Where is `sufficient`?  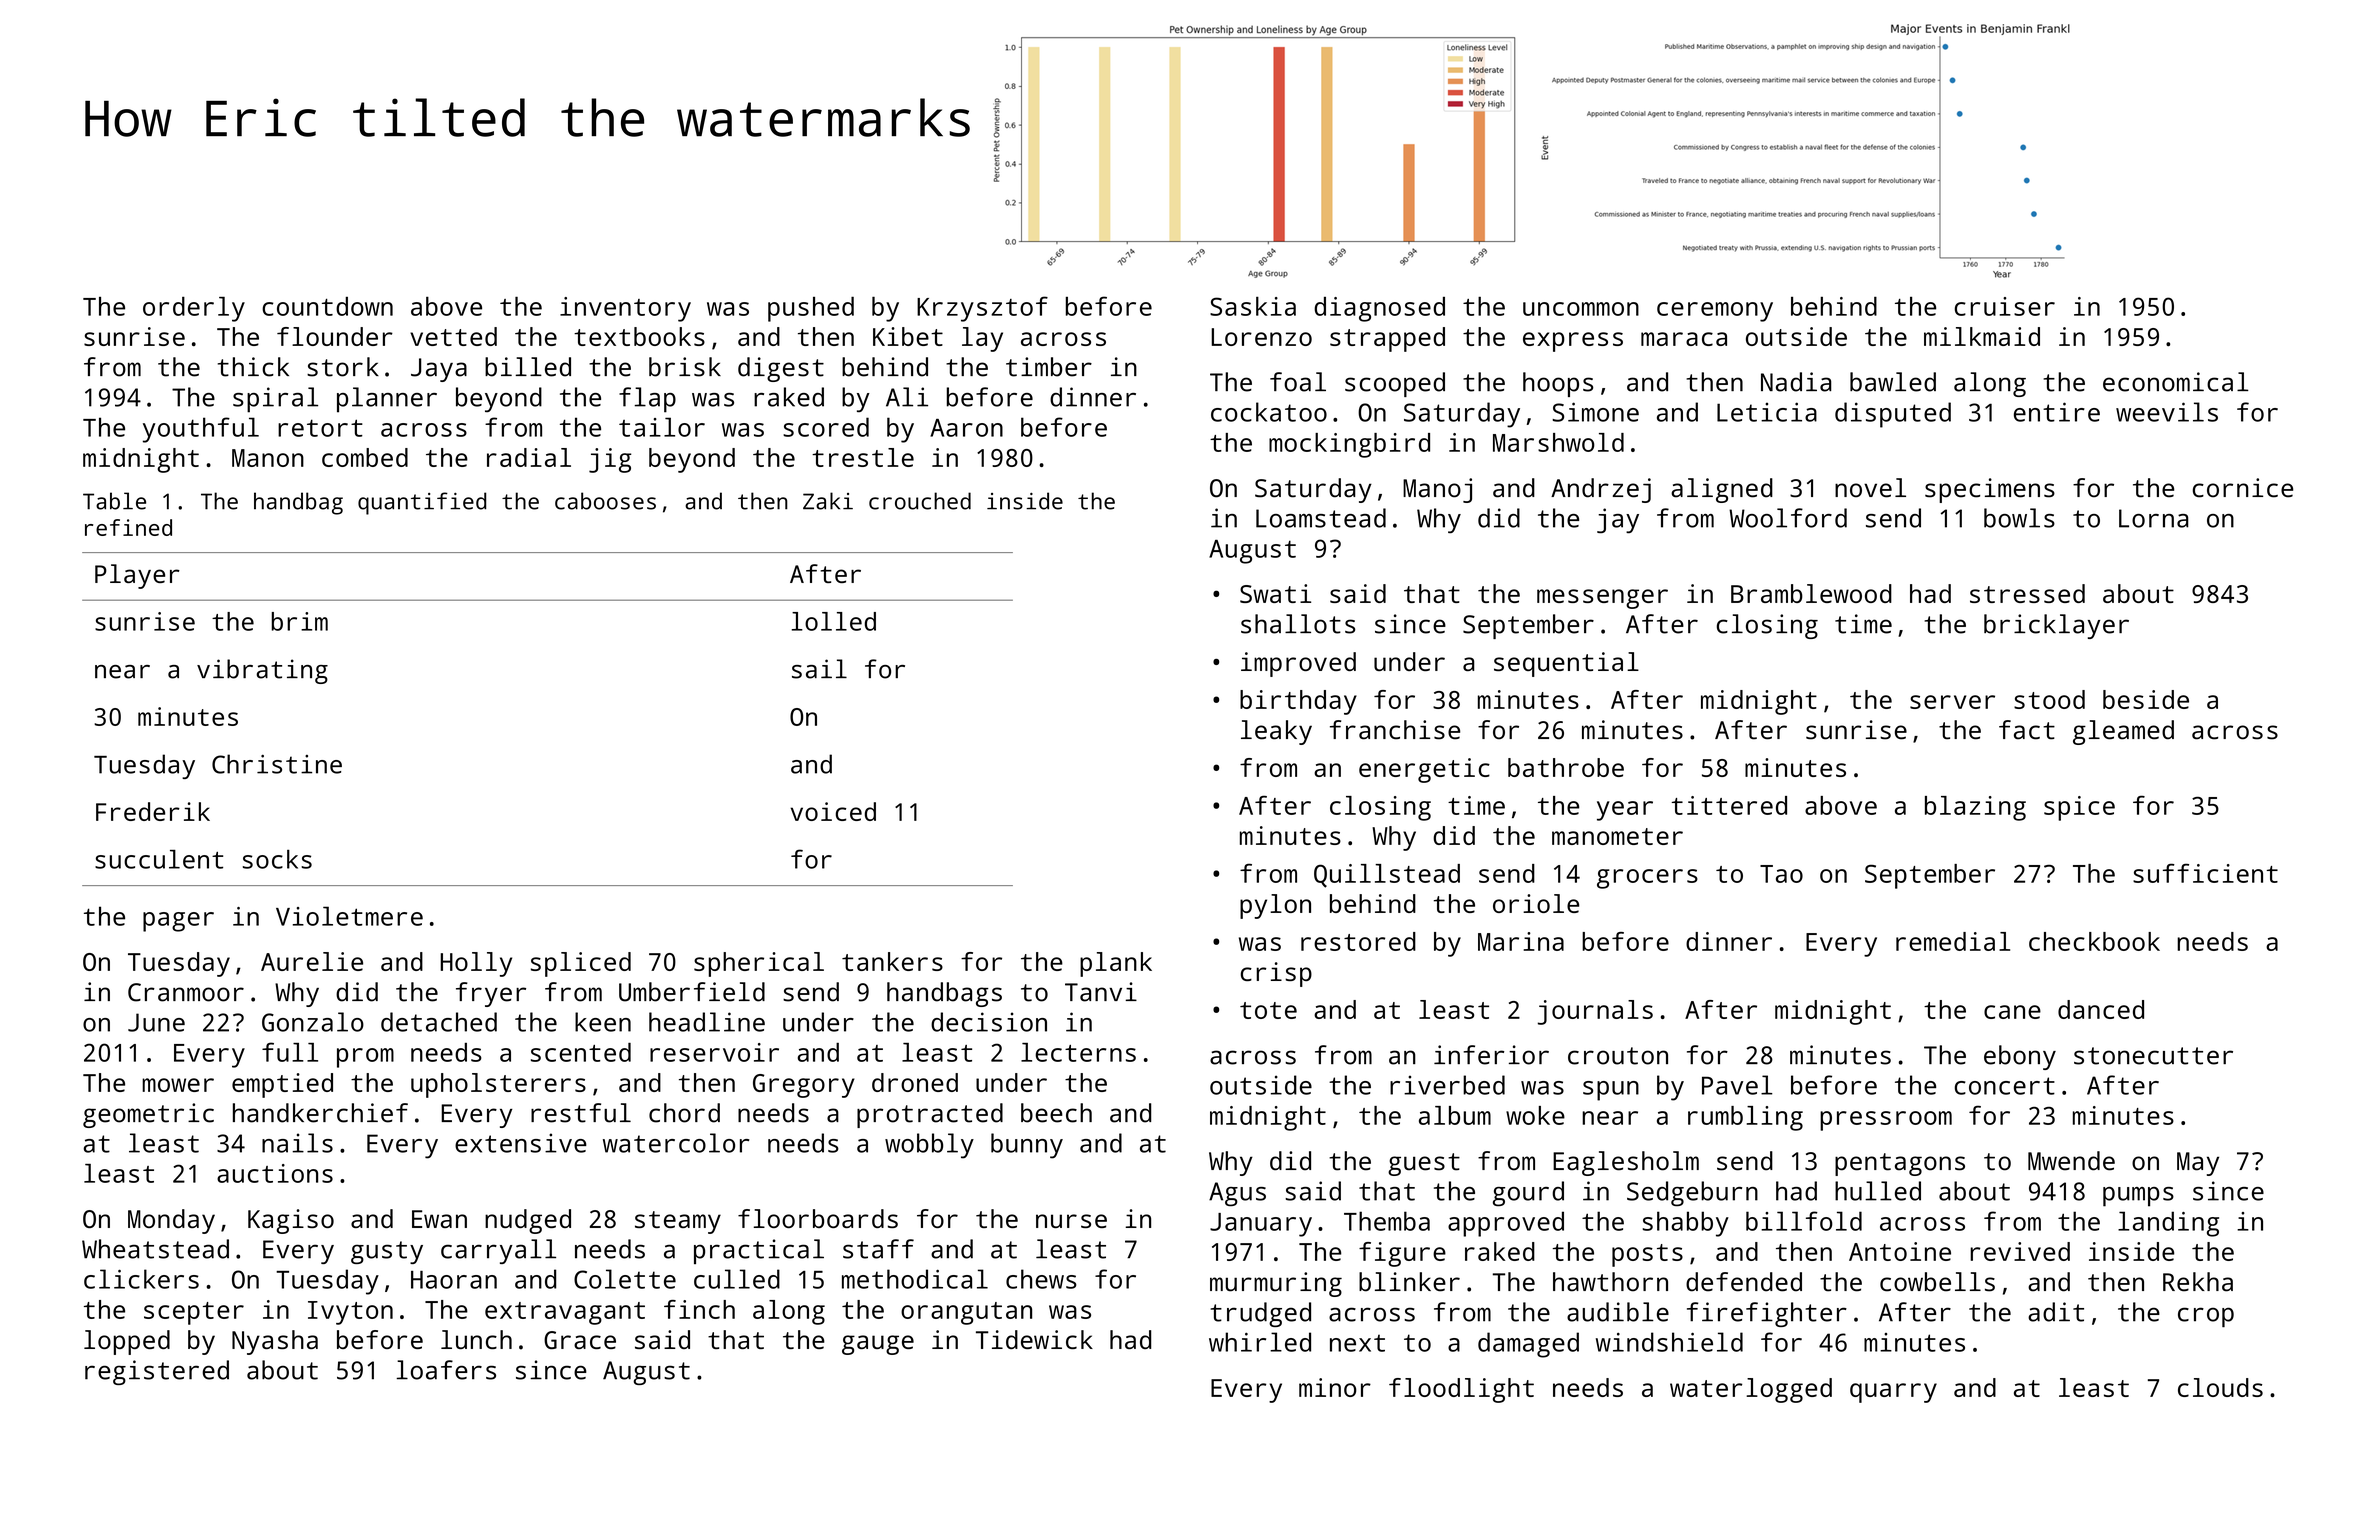
sufficient is located at coordinates (2205, 873).
